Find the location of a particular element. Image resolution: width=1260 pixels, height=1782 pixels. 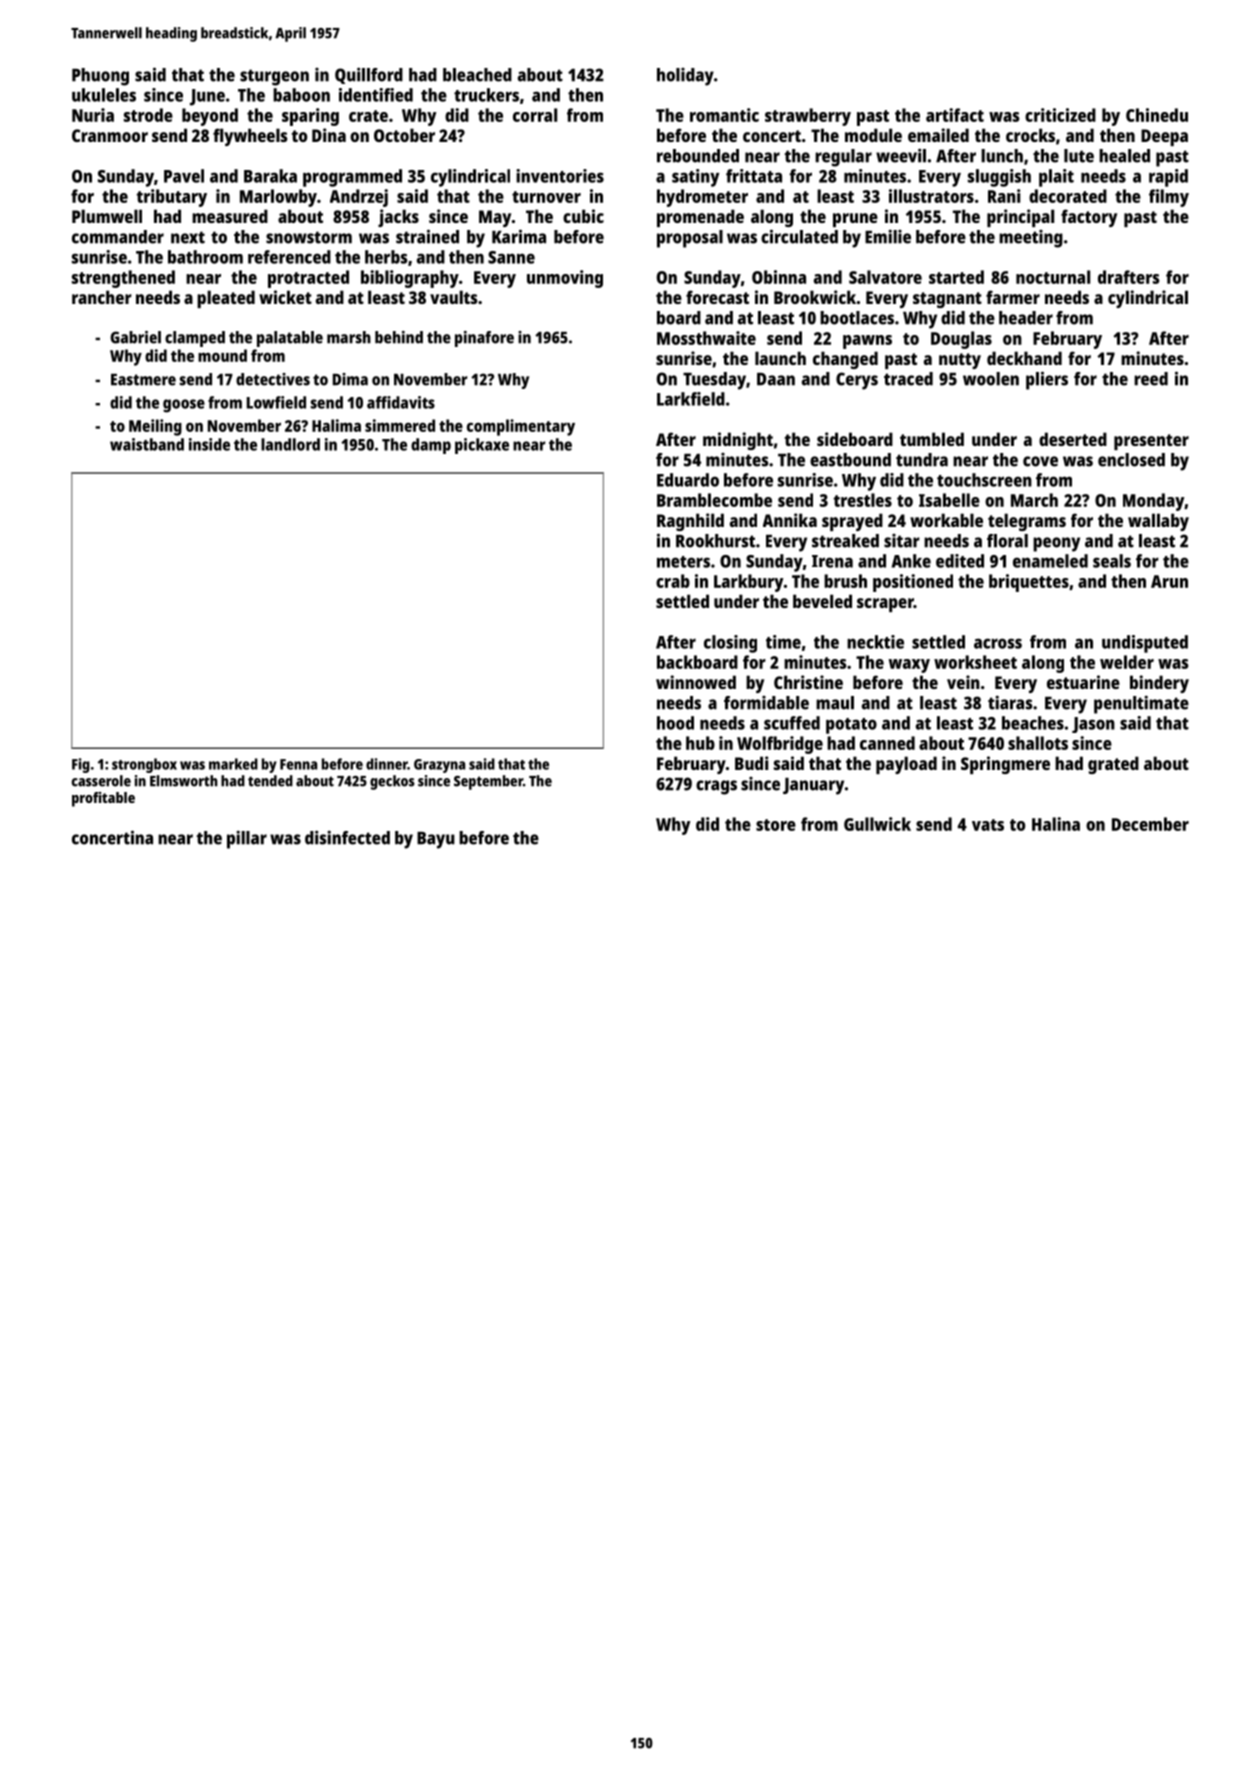

profitable is located at coordinates (103, 799).
